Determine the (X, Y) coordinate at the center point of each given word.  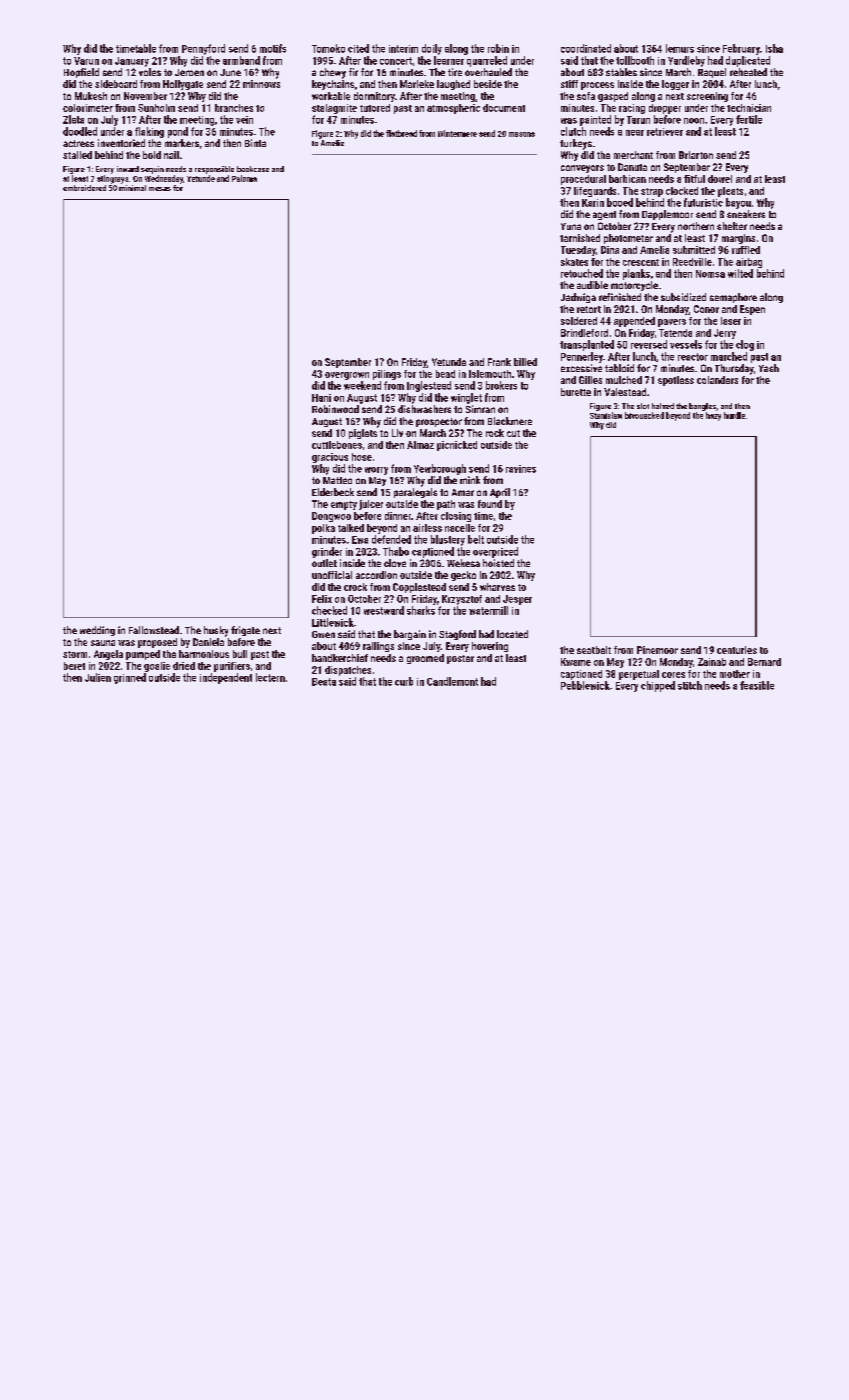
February (741, 49)
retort (589, 309)
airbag (749, 263)
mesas (160, 189)
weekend (362, 385)
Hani (321, 398)
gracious (330, 458)
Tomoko (328, 48)
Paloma (244, 178)
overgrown (347, 376)
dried (184, 666)
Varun (86, 61)
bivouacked (644, 415)
